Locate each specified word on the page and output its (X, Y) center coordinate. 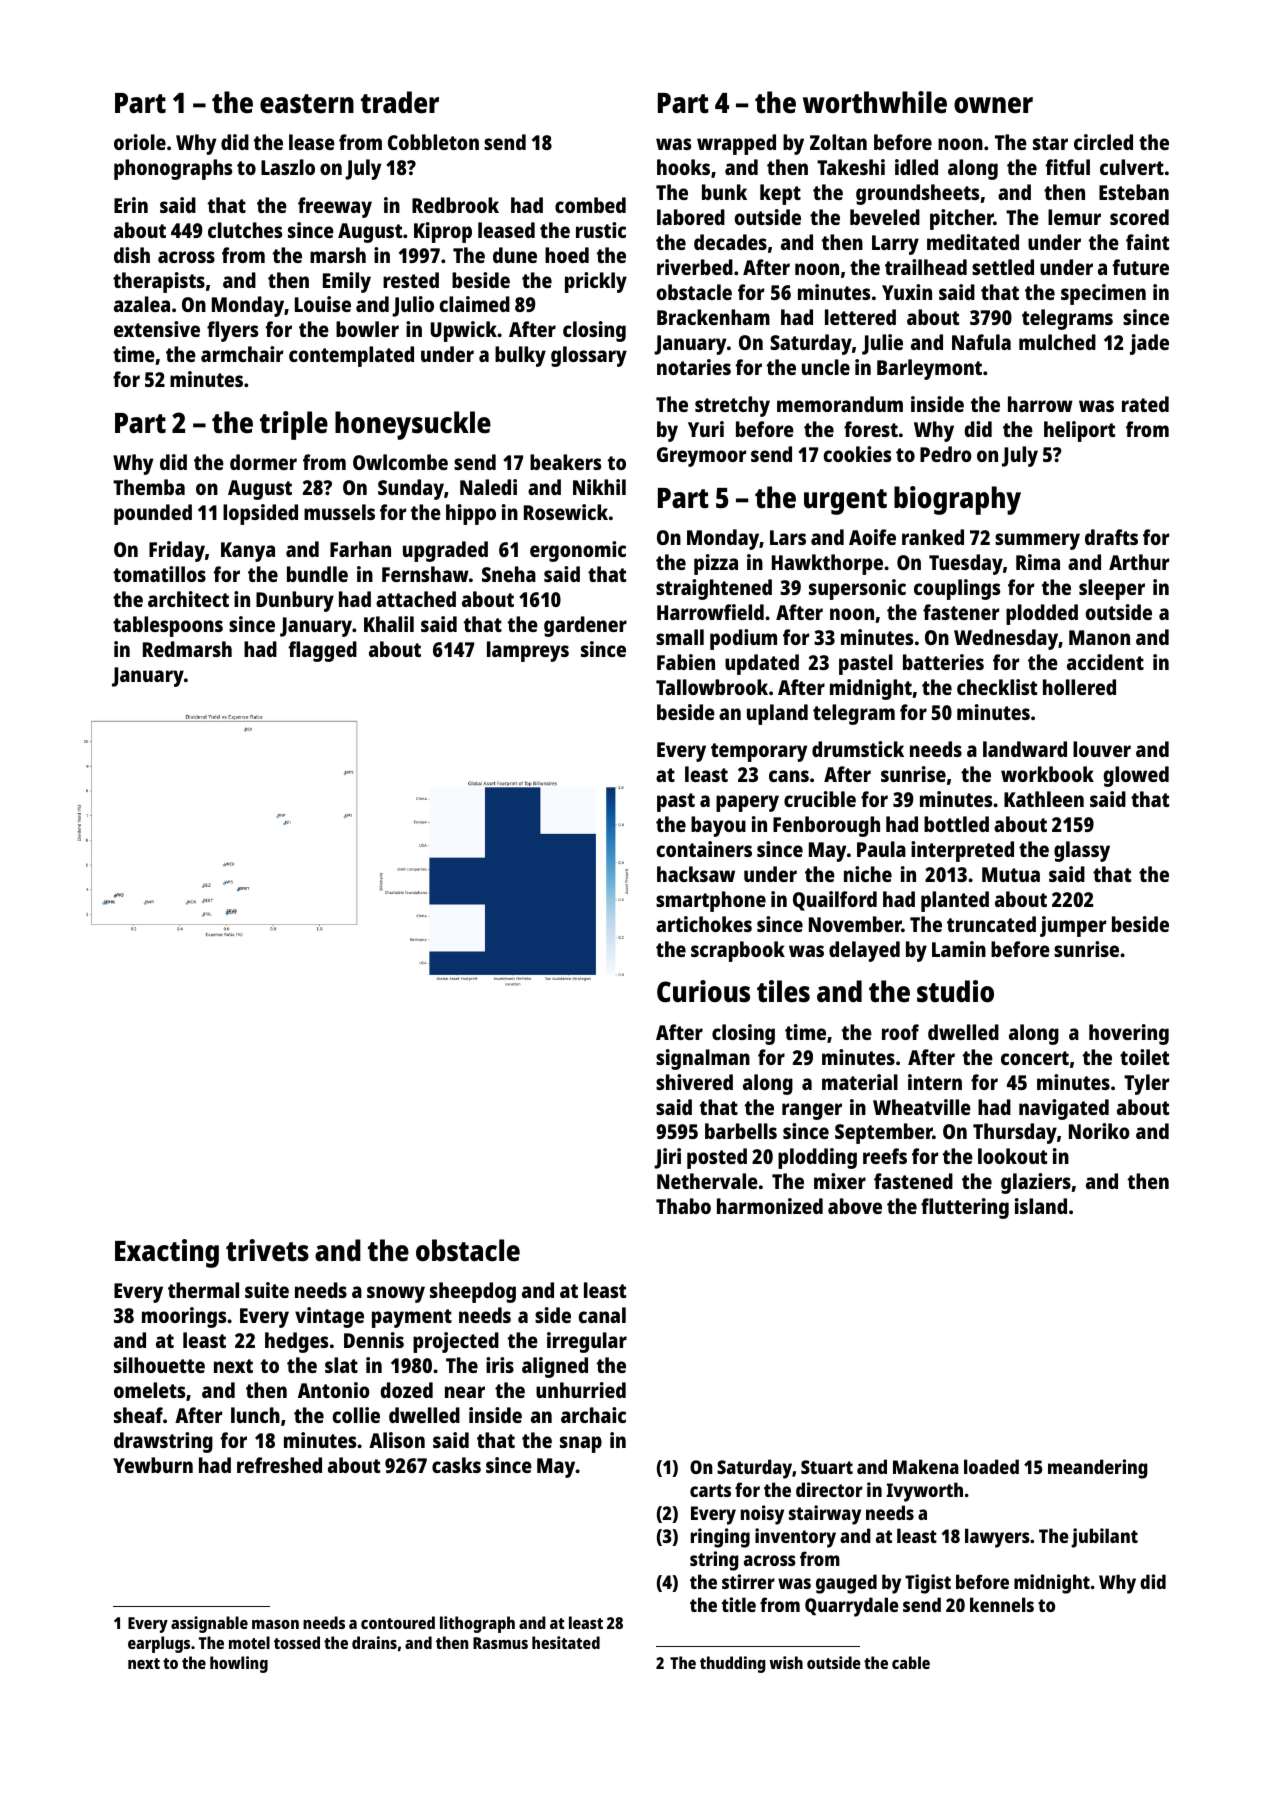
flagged (322, 651)
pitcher (962, 219)
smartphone (711, 901)
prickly (596, 282)
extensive (157, 329)
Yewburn (153, 1465)
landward (1025, 749)
